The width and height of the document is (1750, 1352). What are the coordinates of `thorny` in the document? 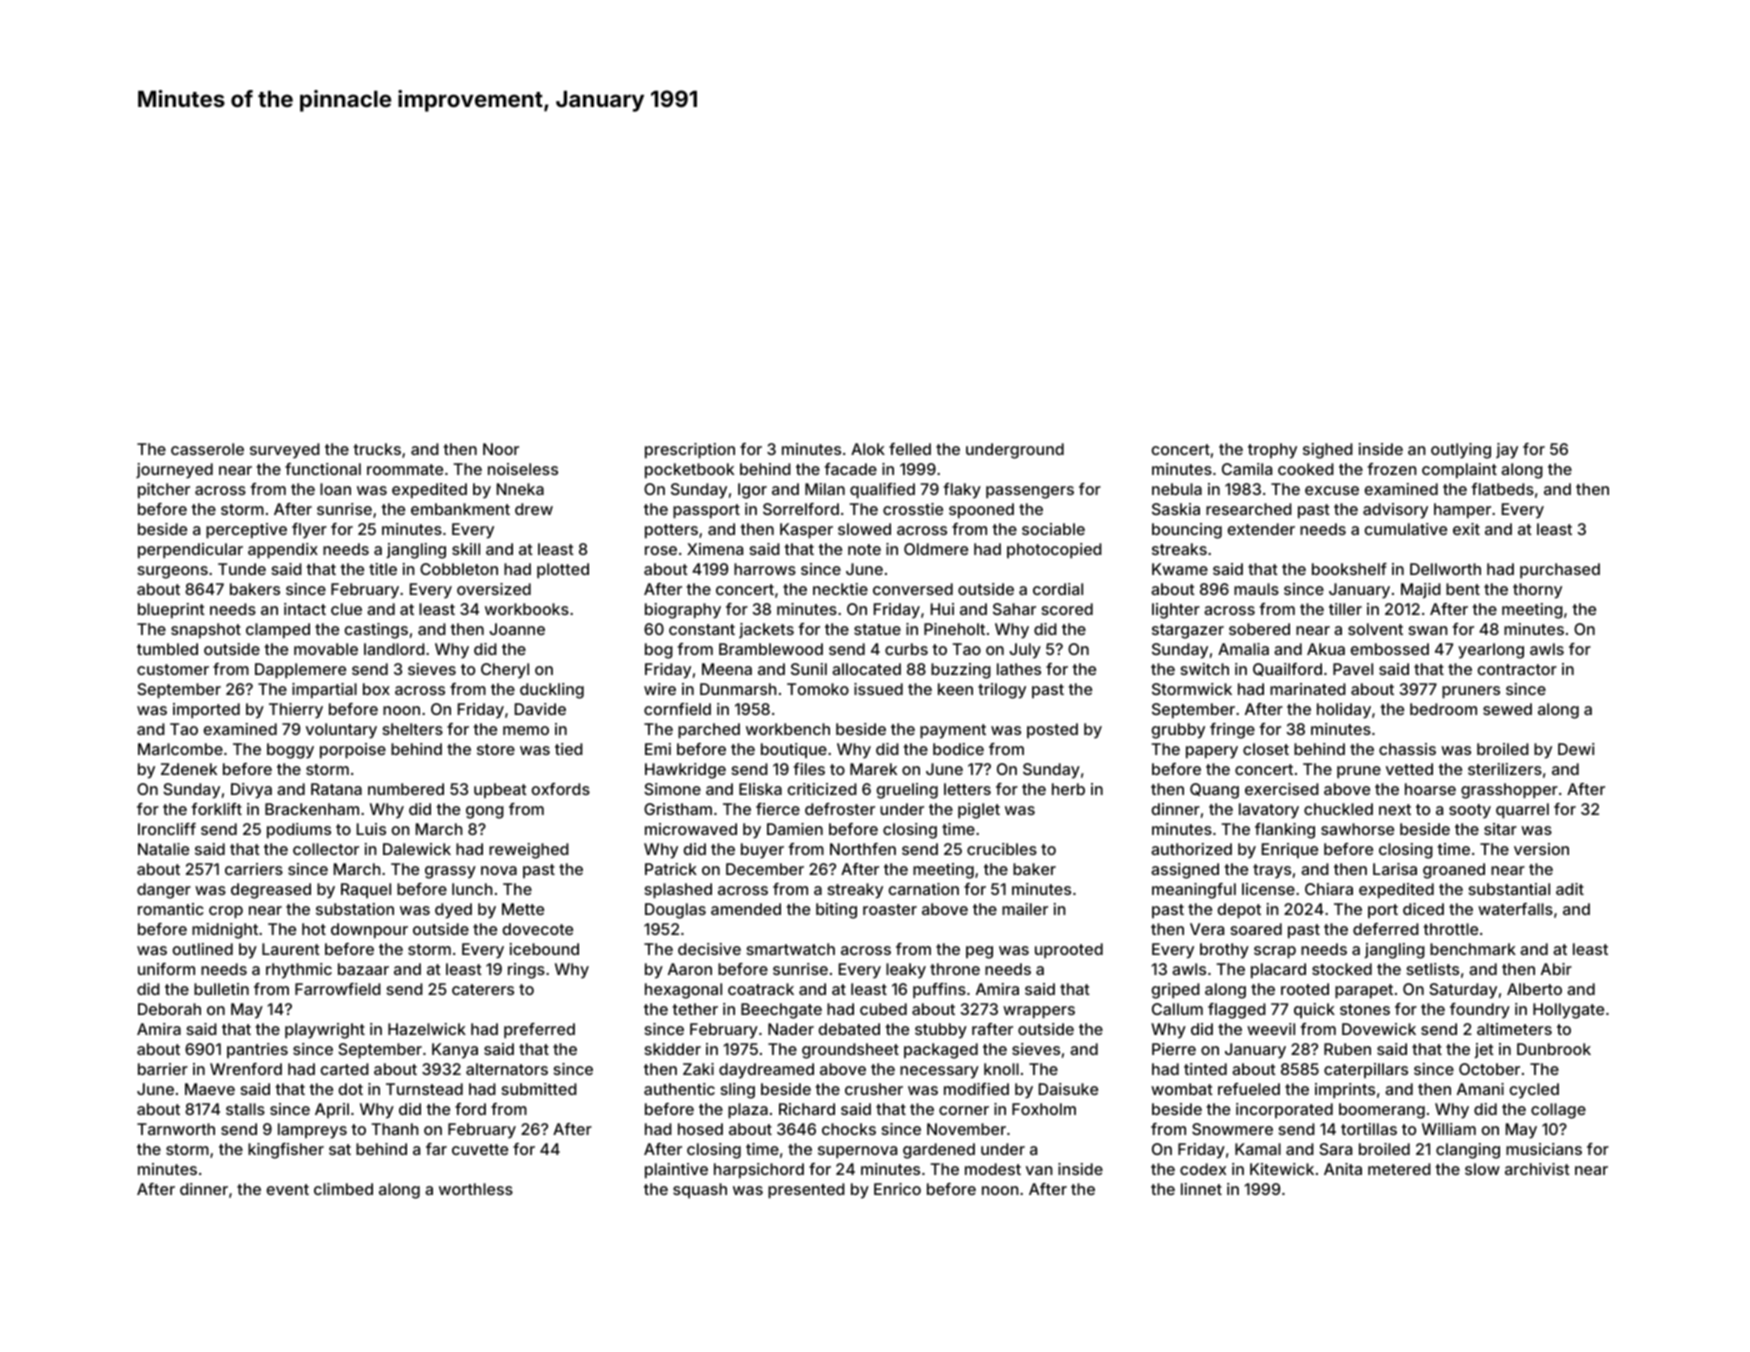 It's located at (1537, 591).
